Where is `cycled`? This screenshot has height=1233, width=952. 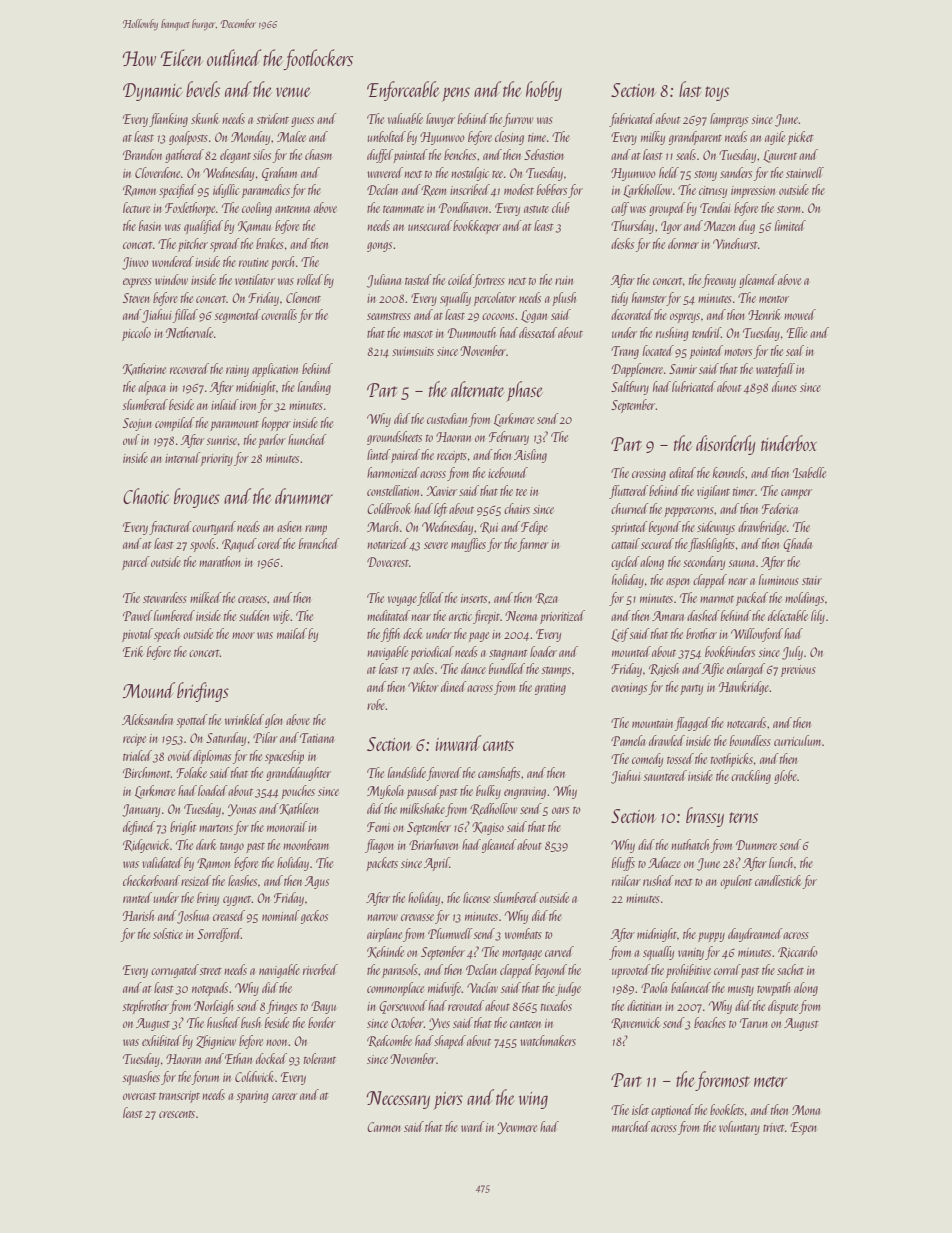 cycled is located at coordinates (625, 563).
